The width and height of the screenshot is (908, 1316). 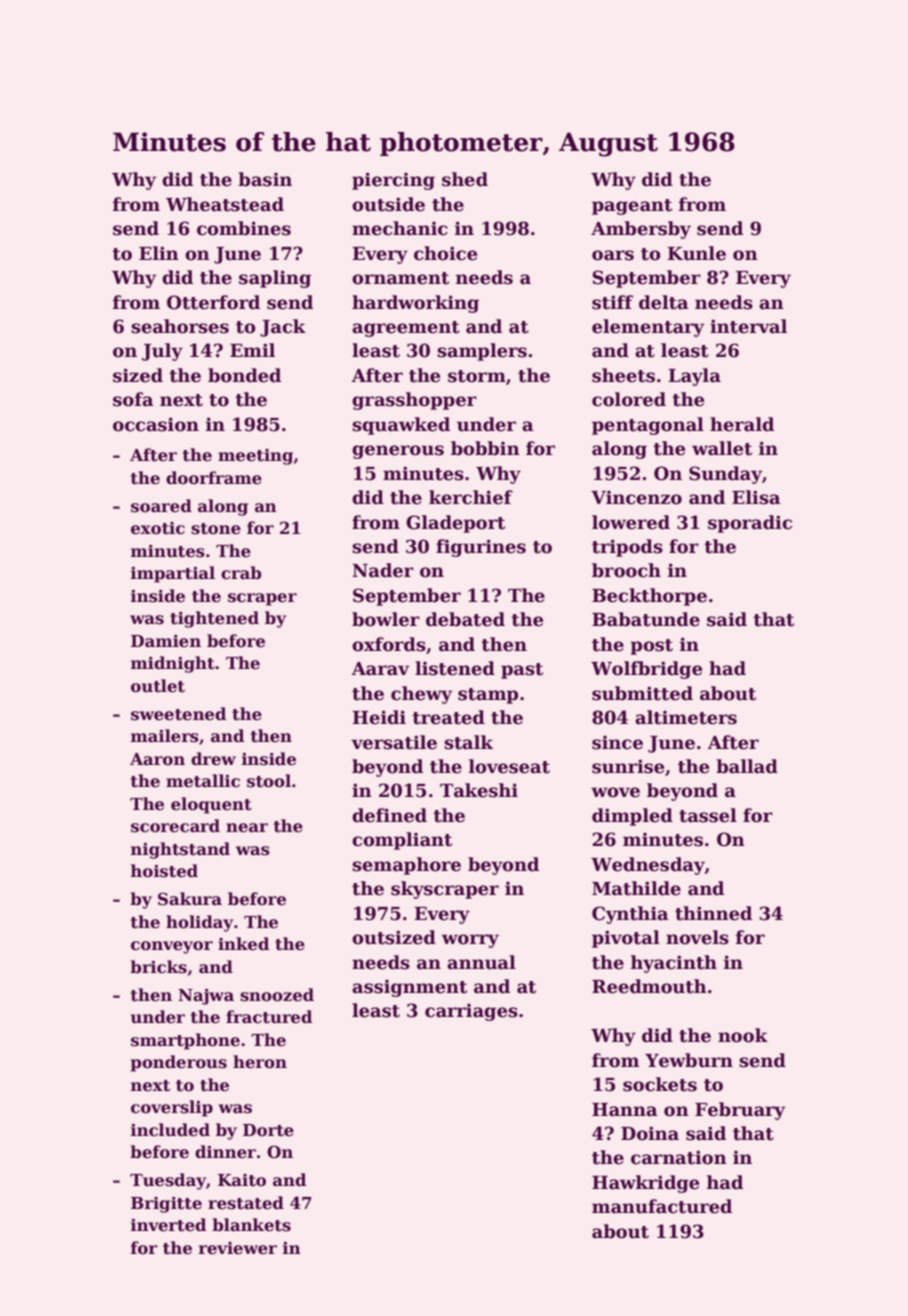 What do you see at coordinates (269, 781) in the screenshot?
I see `stool` at bounding box center [269, 781].
